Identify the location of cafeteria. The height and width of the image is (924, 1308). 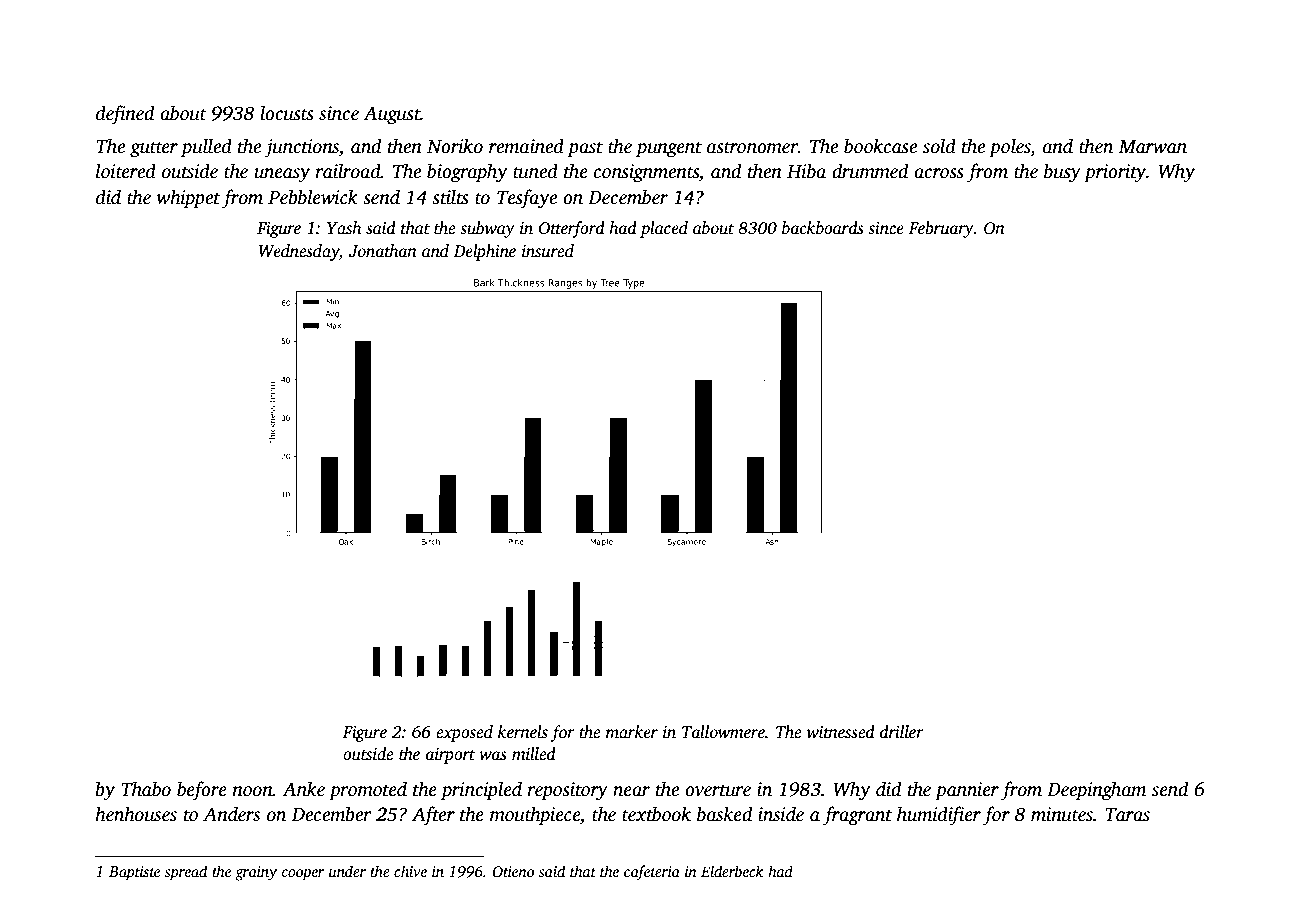
(652, 873).
